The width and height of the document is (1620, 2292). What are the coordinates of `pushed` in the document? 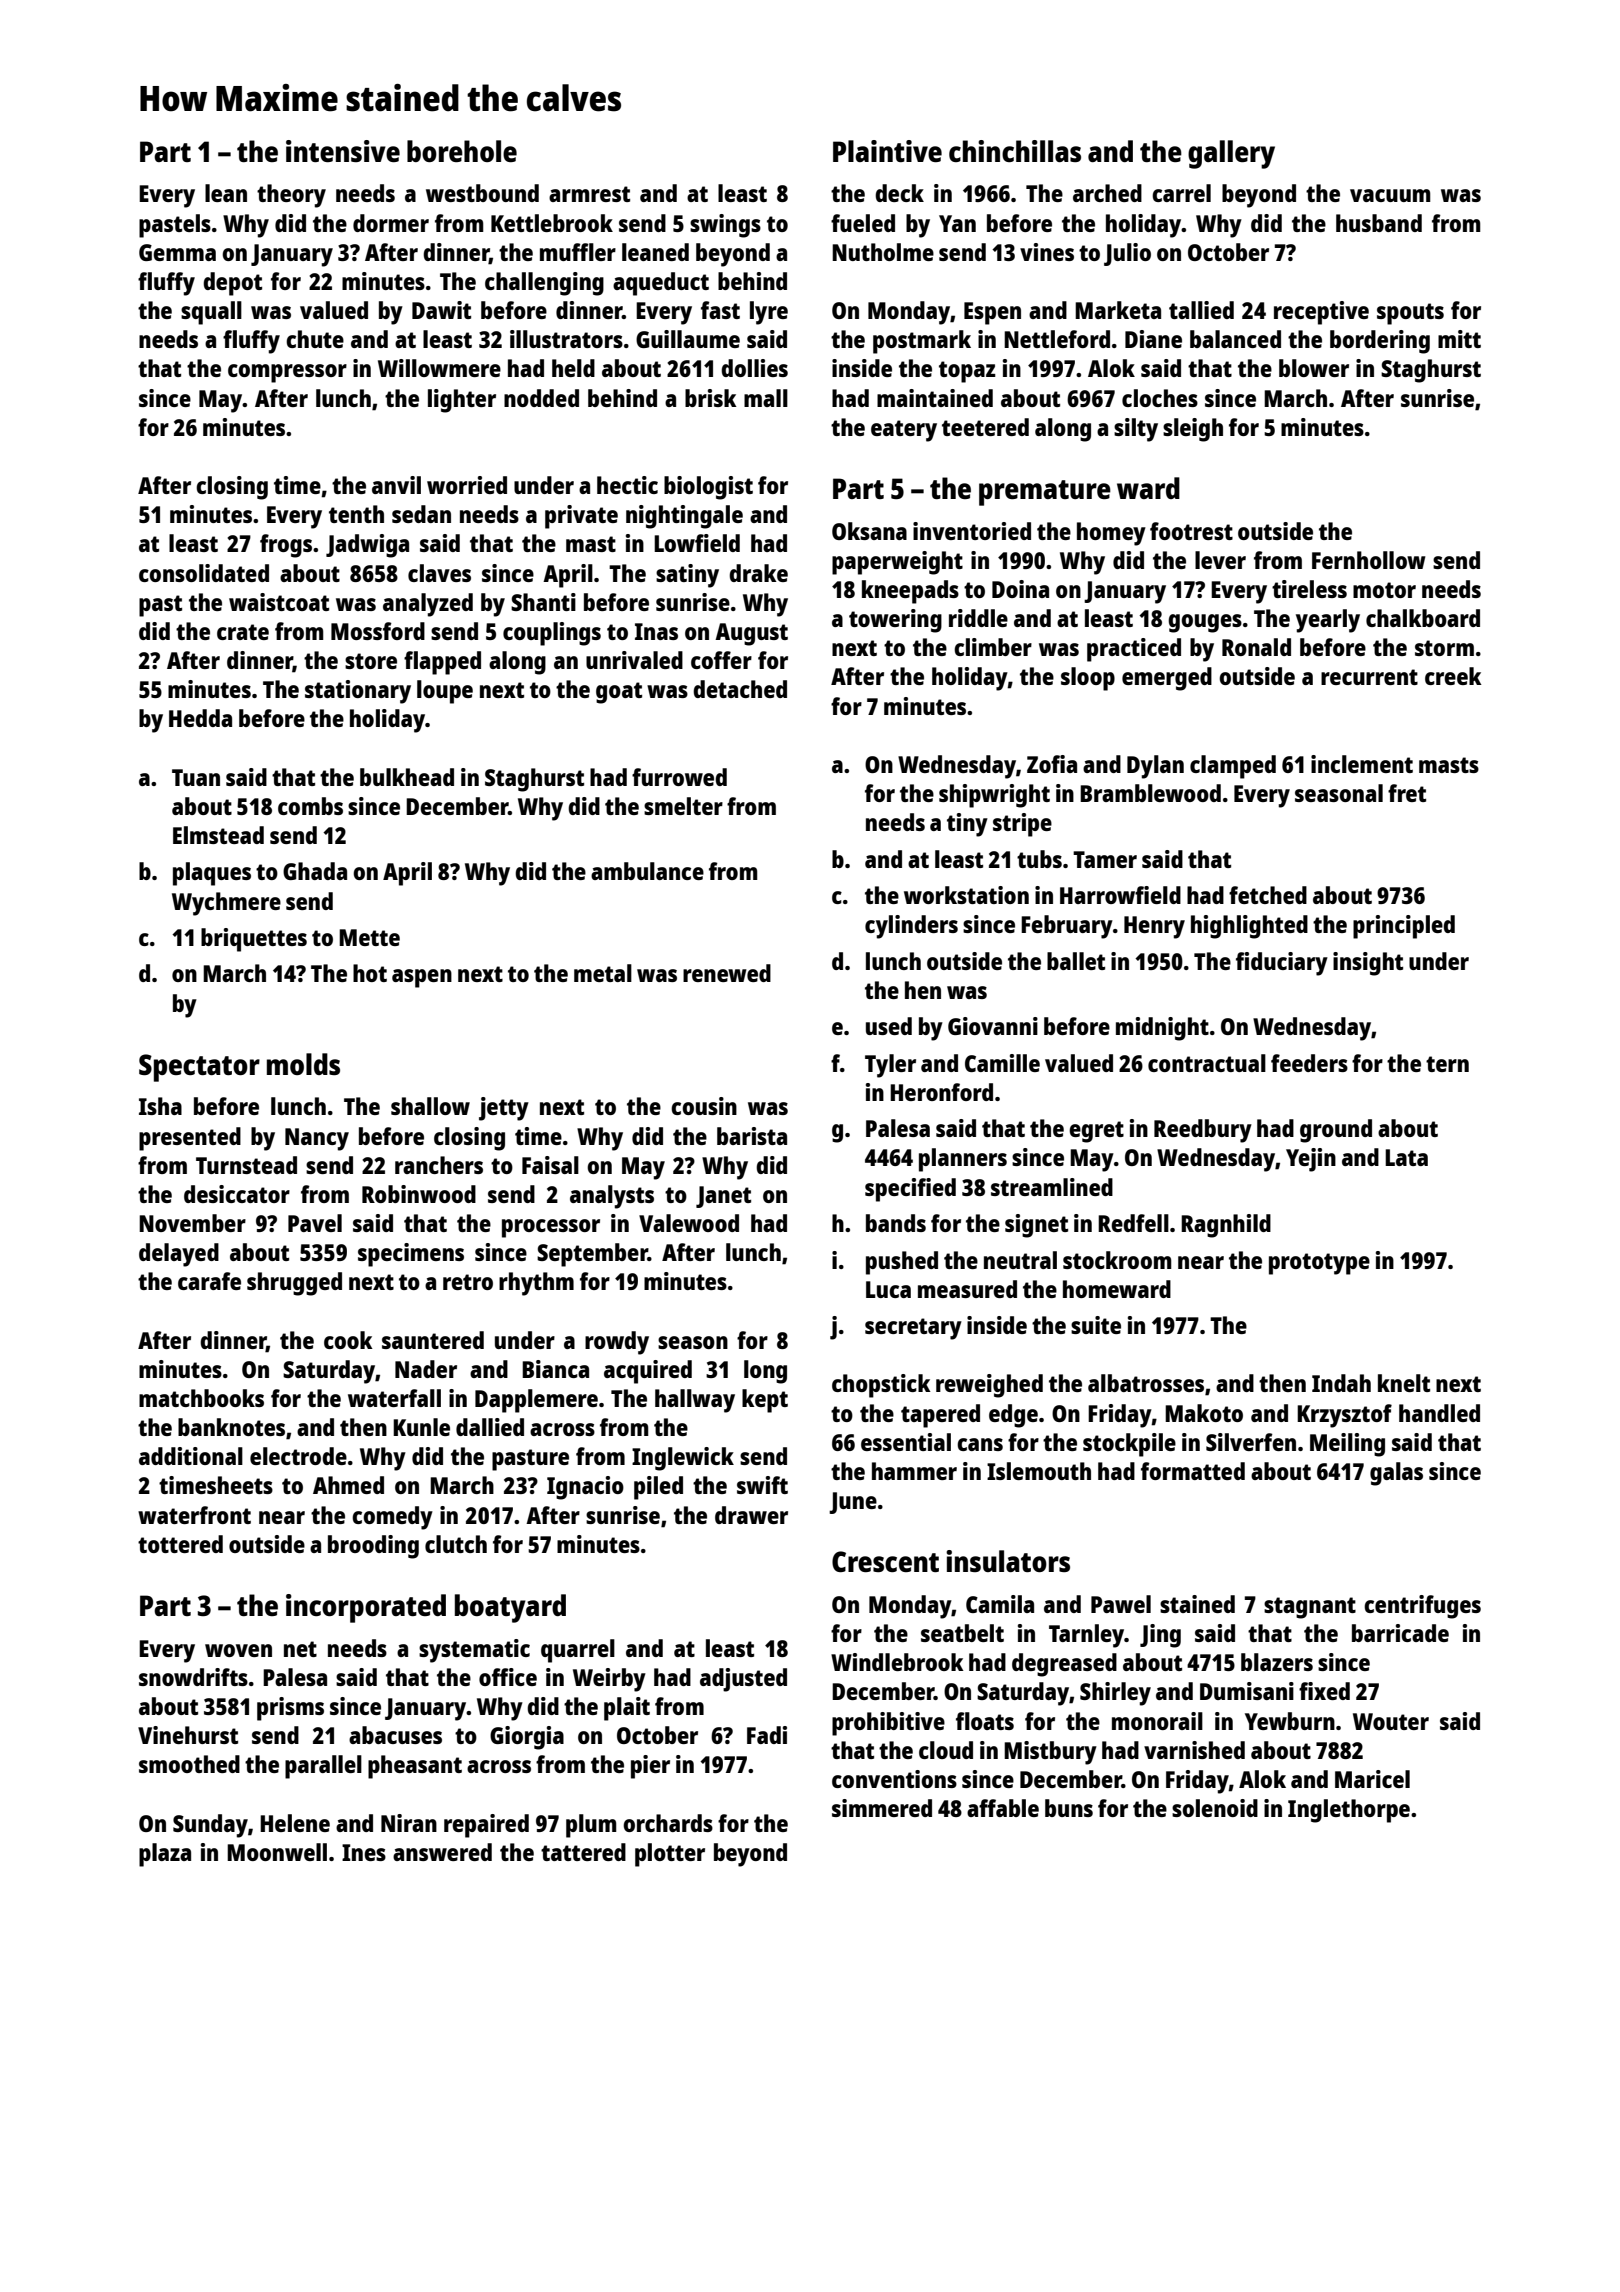 It's located at (902, 1263).
